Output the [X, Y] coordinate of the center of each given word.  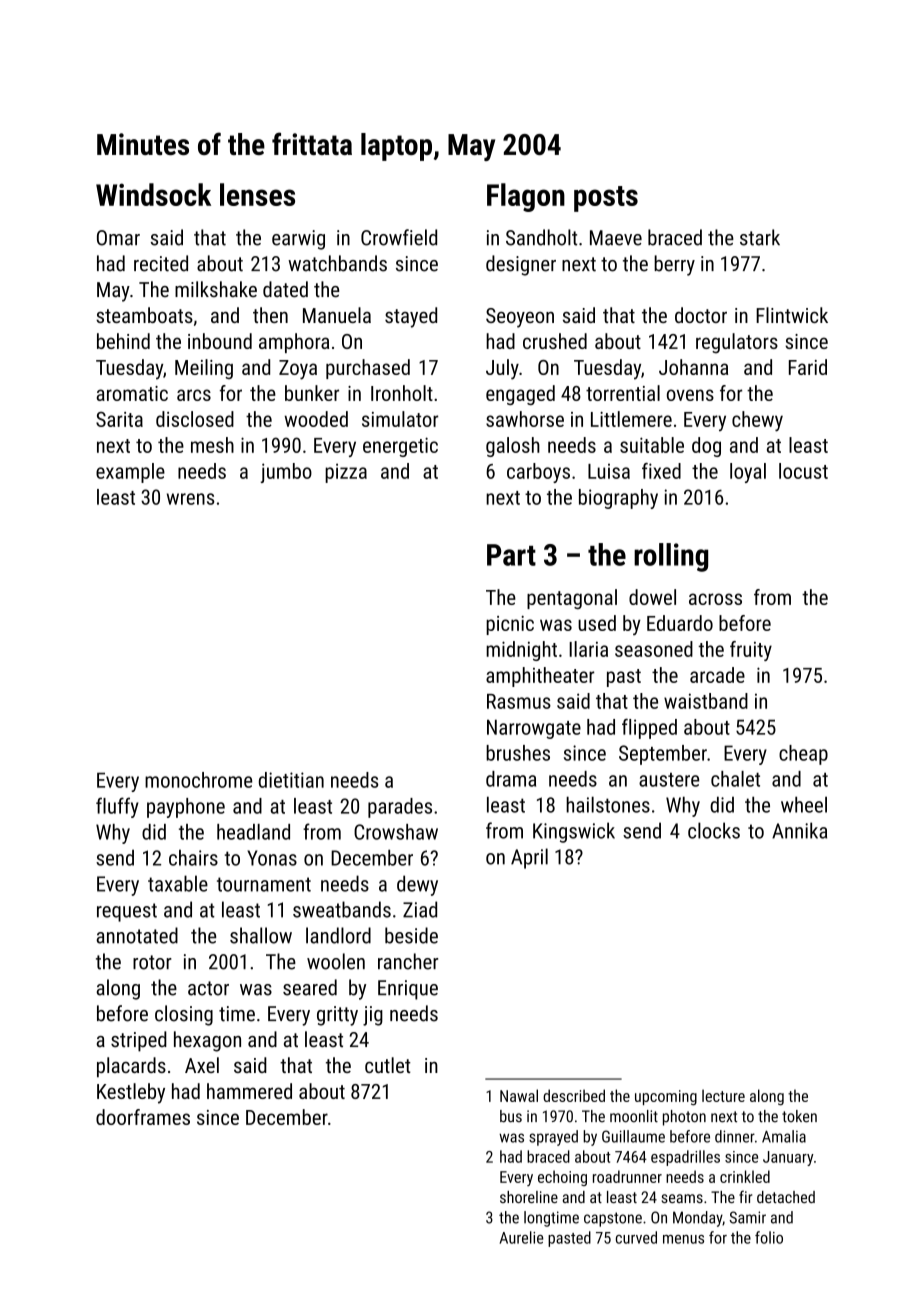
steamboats [144, 315]
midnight [521, 651]
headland [253, 832]
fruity [751, 651]
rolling [671, 557]
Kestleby [131, 1093]
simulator [400, 419]
